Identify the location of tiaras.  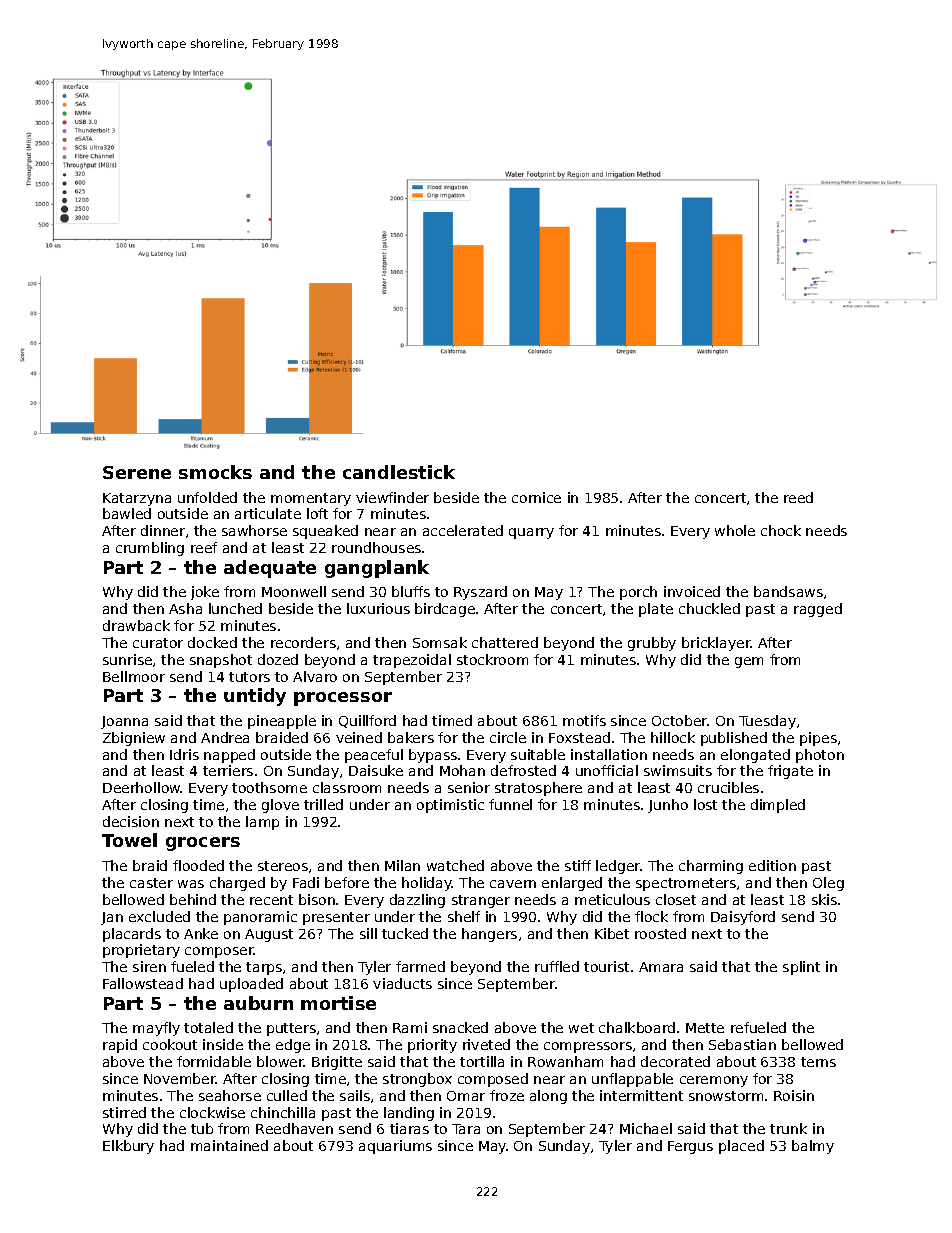
(409, 1128).
